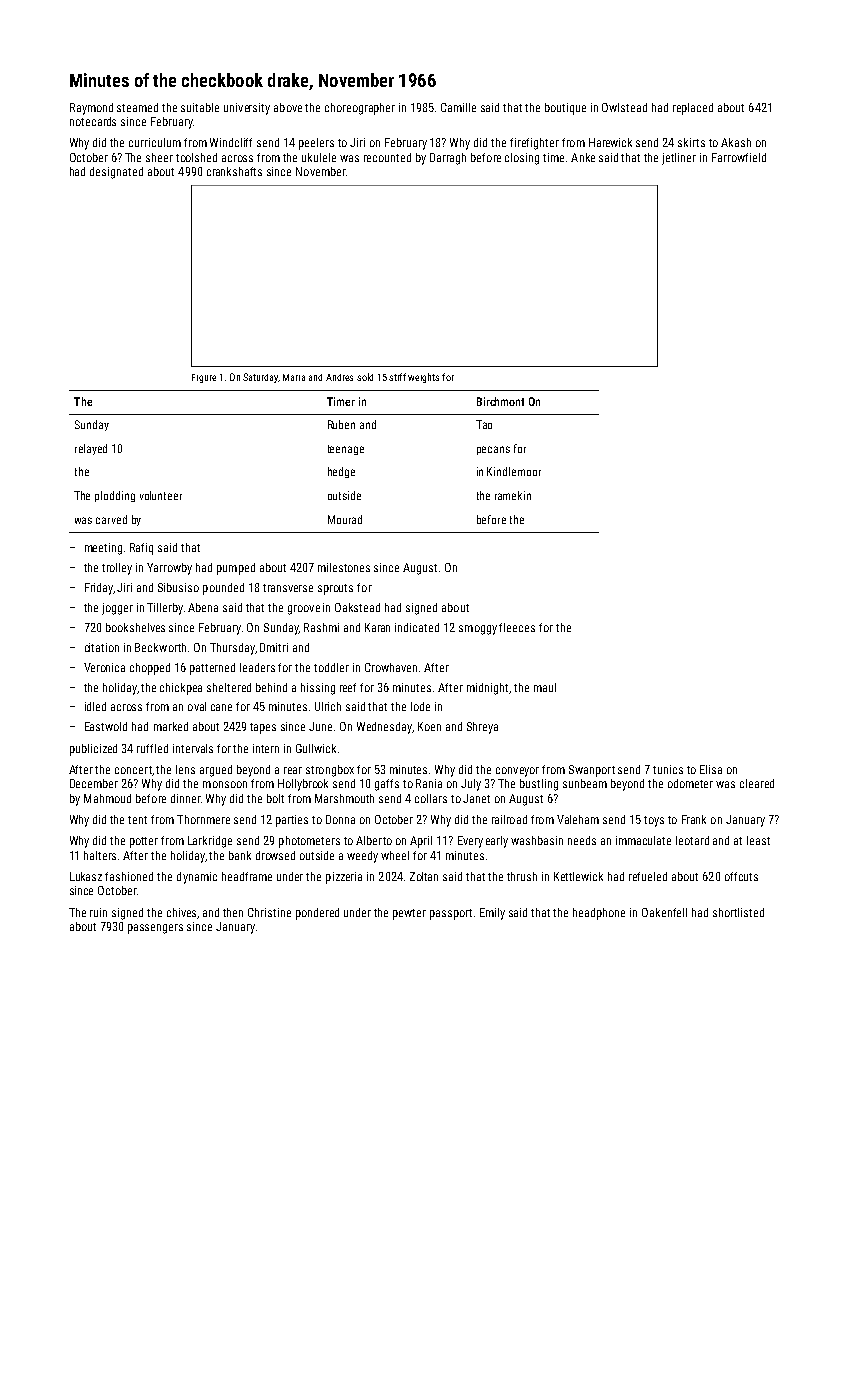 The width and height of the screenshot is (849, 1400). What do you see at coordinates (155, 929) in the screenshot?
I see `passengers` at bounding box center [155, 929].
